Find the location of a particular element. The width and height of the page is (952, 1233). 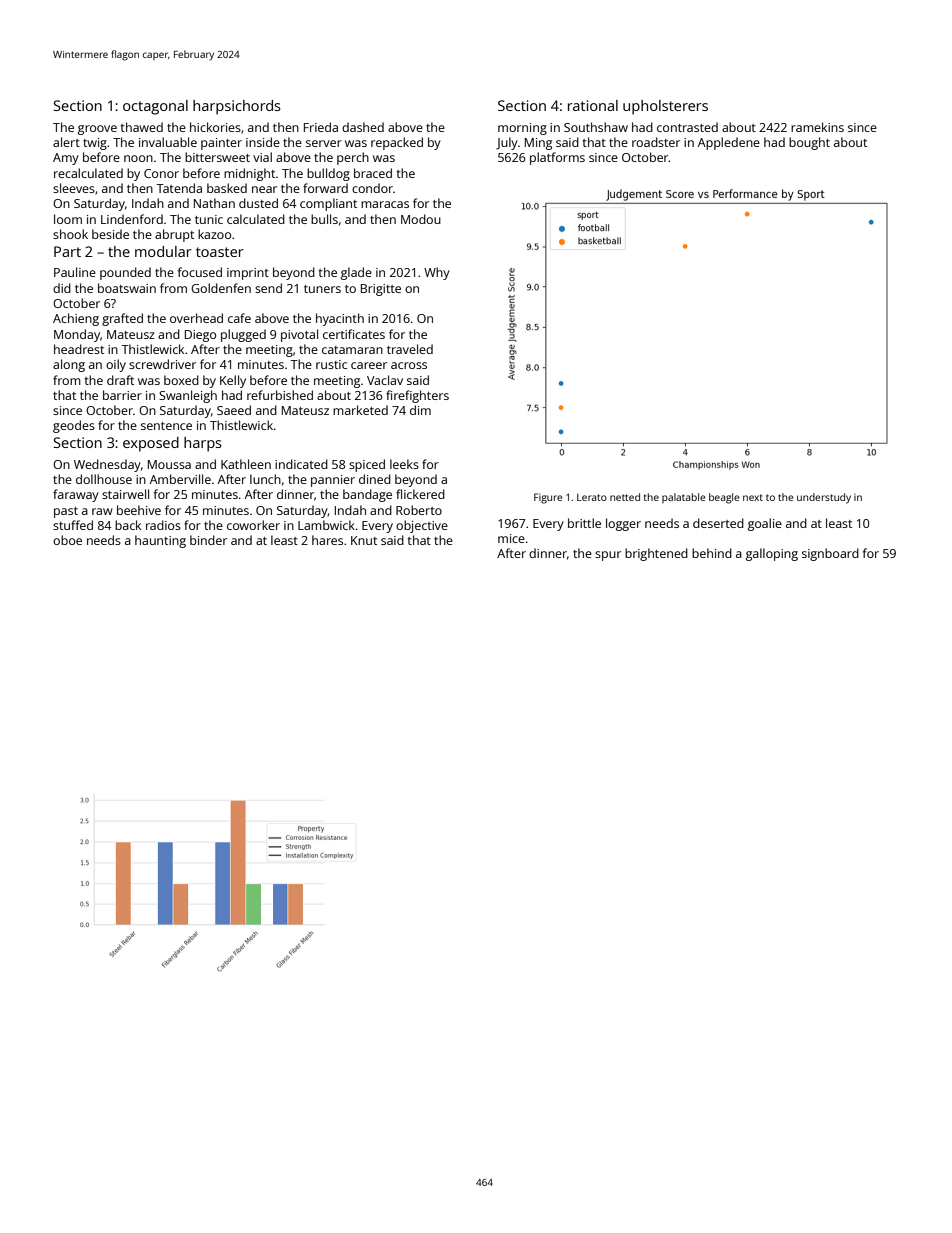

hickories is located at coordinates (215, 127).
